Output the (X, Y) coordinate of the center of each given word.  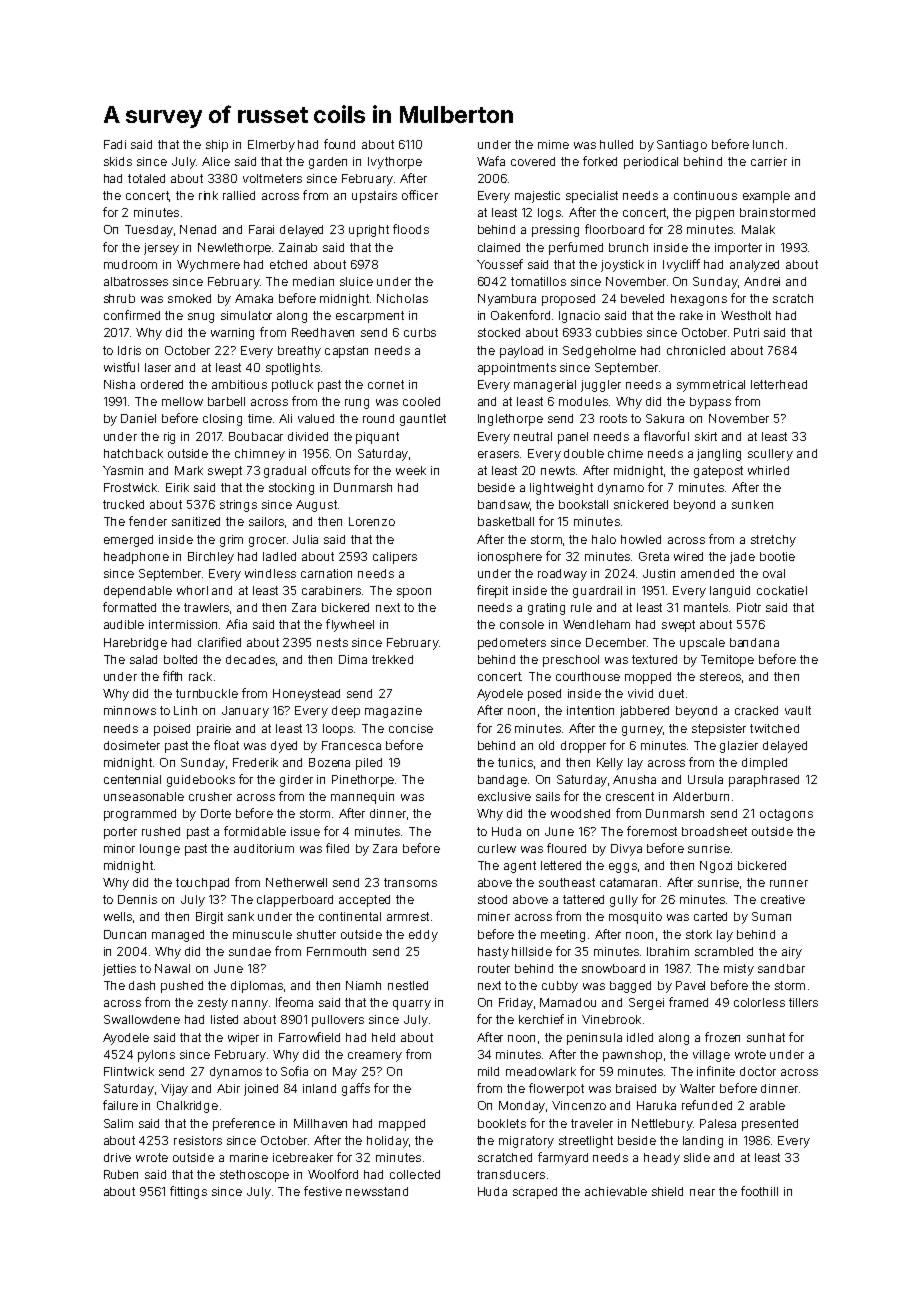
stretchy (773, 541)
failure (120, 1105)
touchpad (202, 884)
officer (420, 195)
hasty (493, 953)
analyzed (754, 266)
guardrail (597, 592)
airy (792, 953)
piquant (377, 438)
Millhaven (320, 1123)
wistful (121, 367)
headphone (136, 558)
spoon (414, 593)
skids (118, 161)
